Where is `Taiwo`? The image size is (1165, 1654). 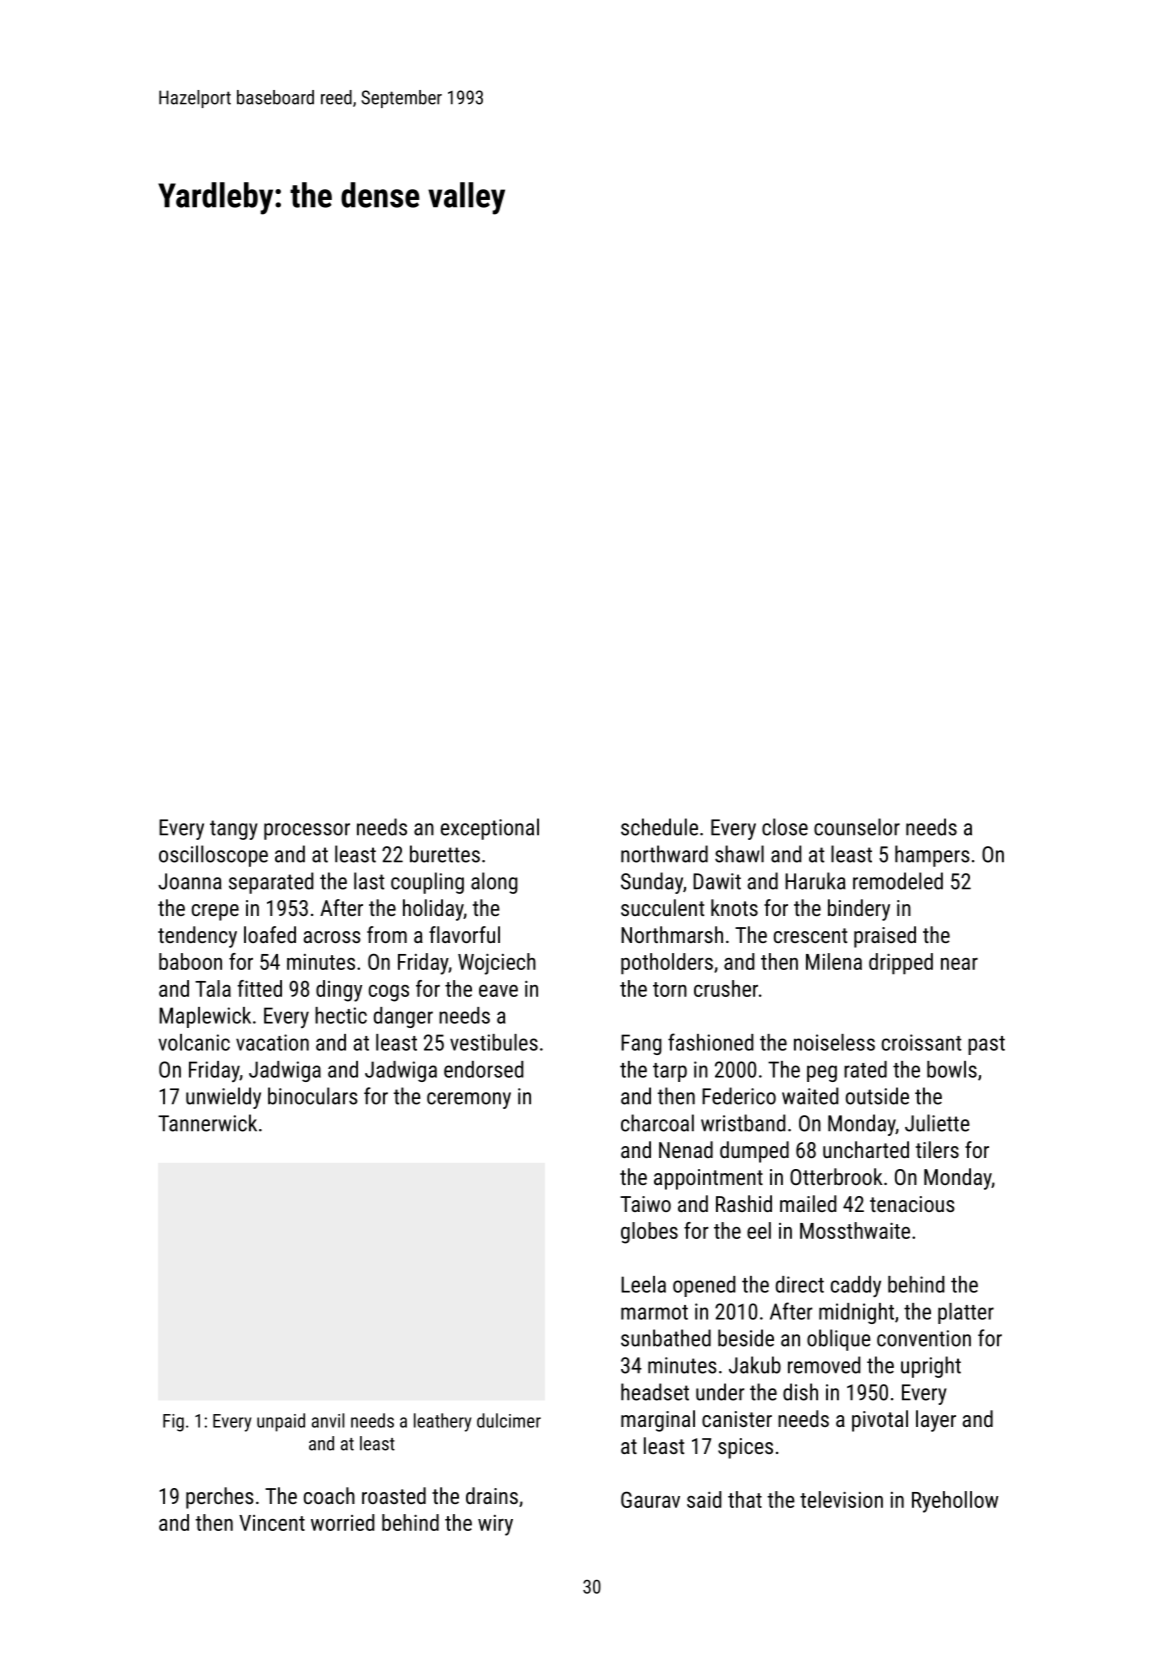
Taiwo is located at coordinates (645, 1204).
